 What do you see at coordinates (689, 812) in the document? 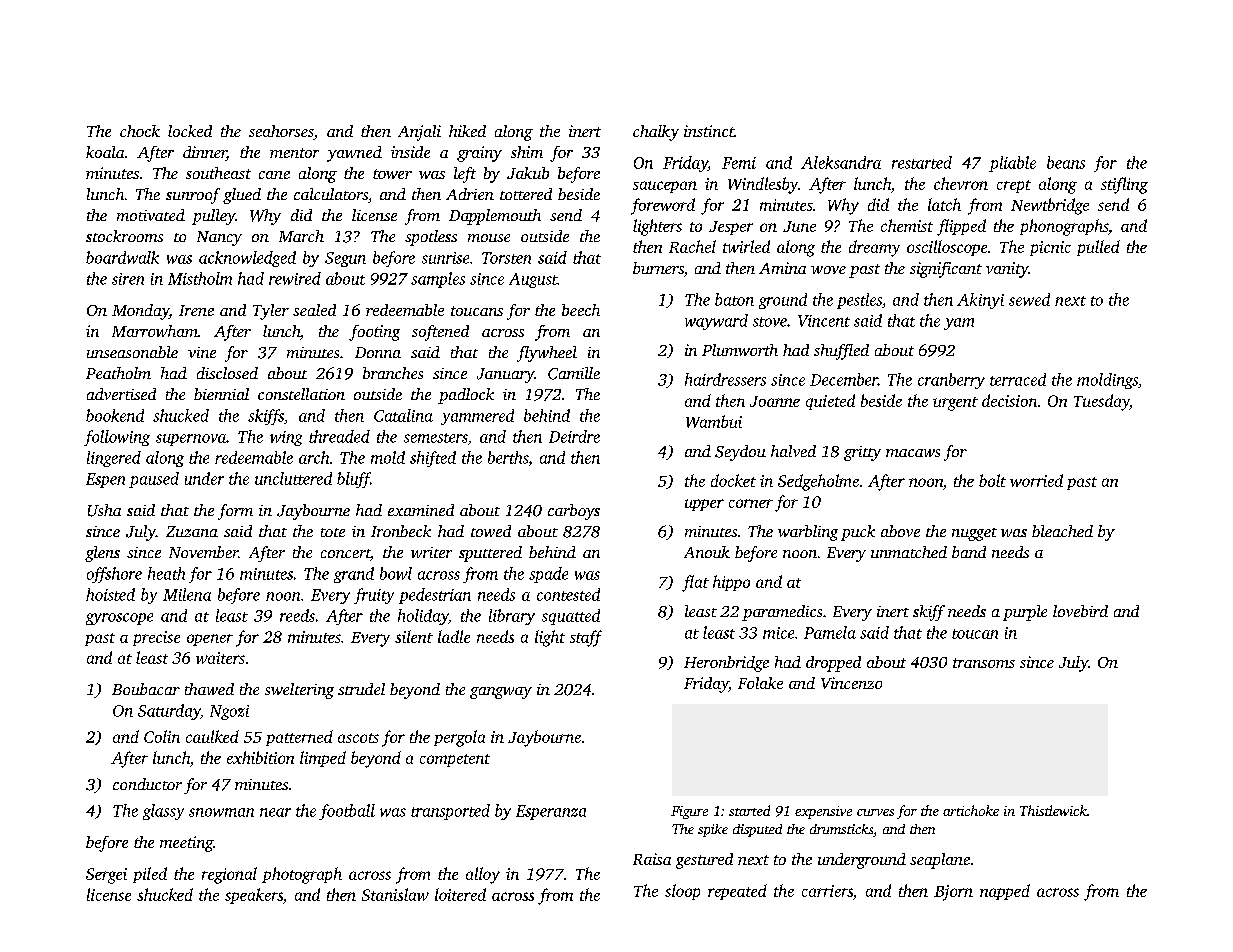
I see `Figure` at bounding box center [689, 812].
